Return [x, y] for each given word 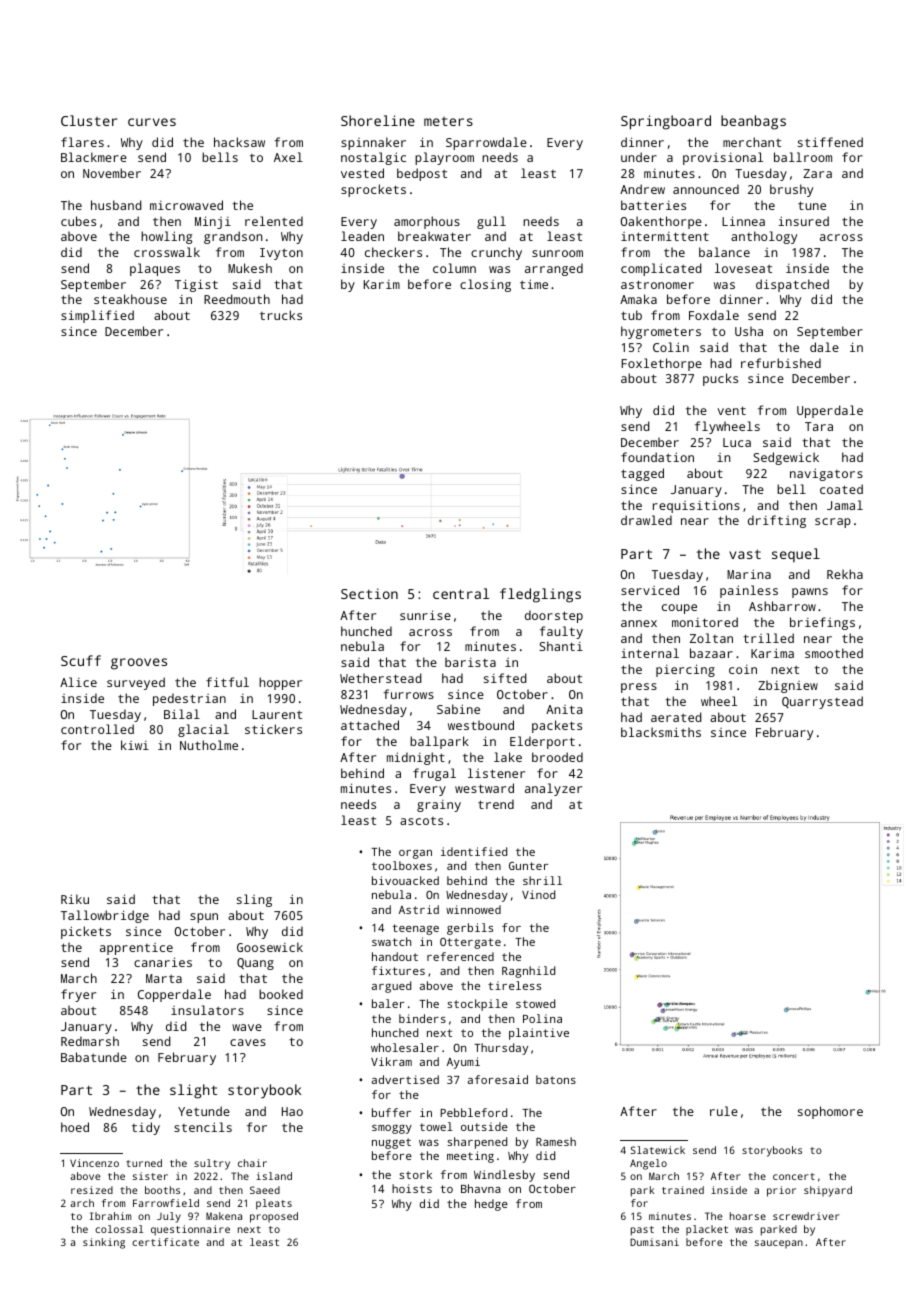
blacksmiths [661, 732]
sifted [505, 678]
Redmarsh [90, 1041]
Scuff [81, 660]
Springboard [666, 122]
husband [116, 205]
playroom [444, 158]
